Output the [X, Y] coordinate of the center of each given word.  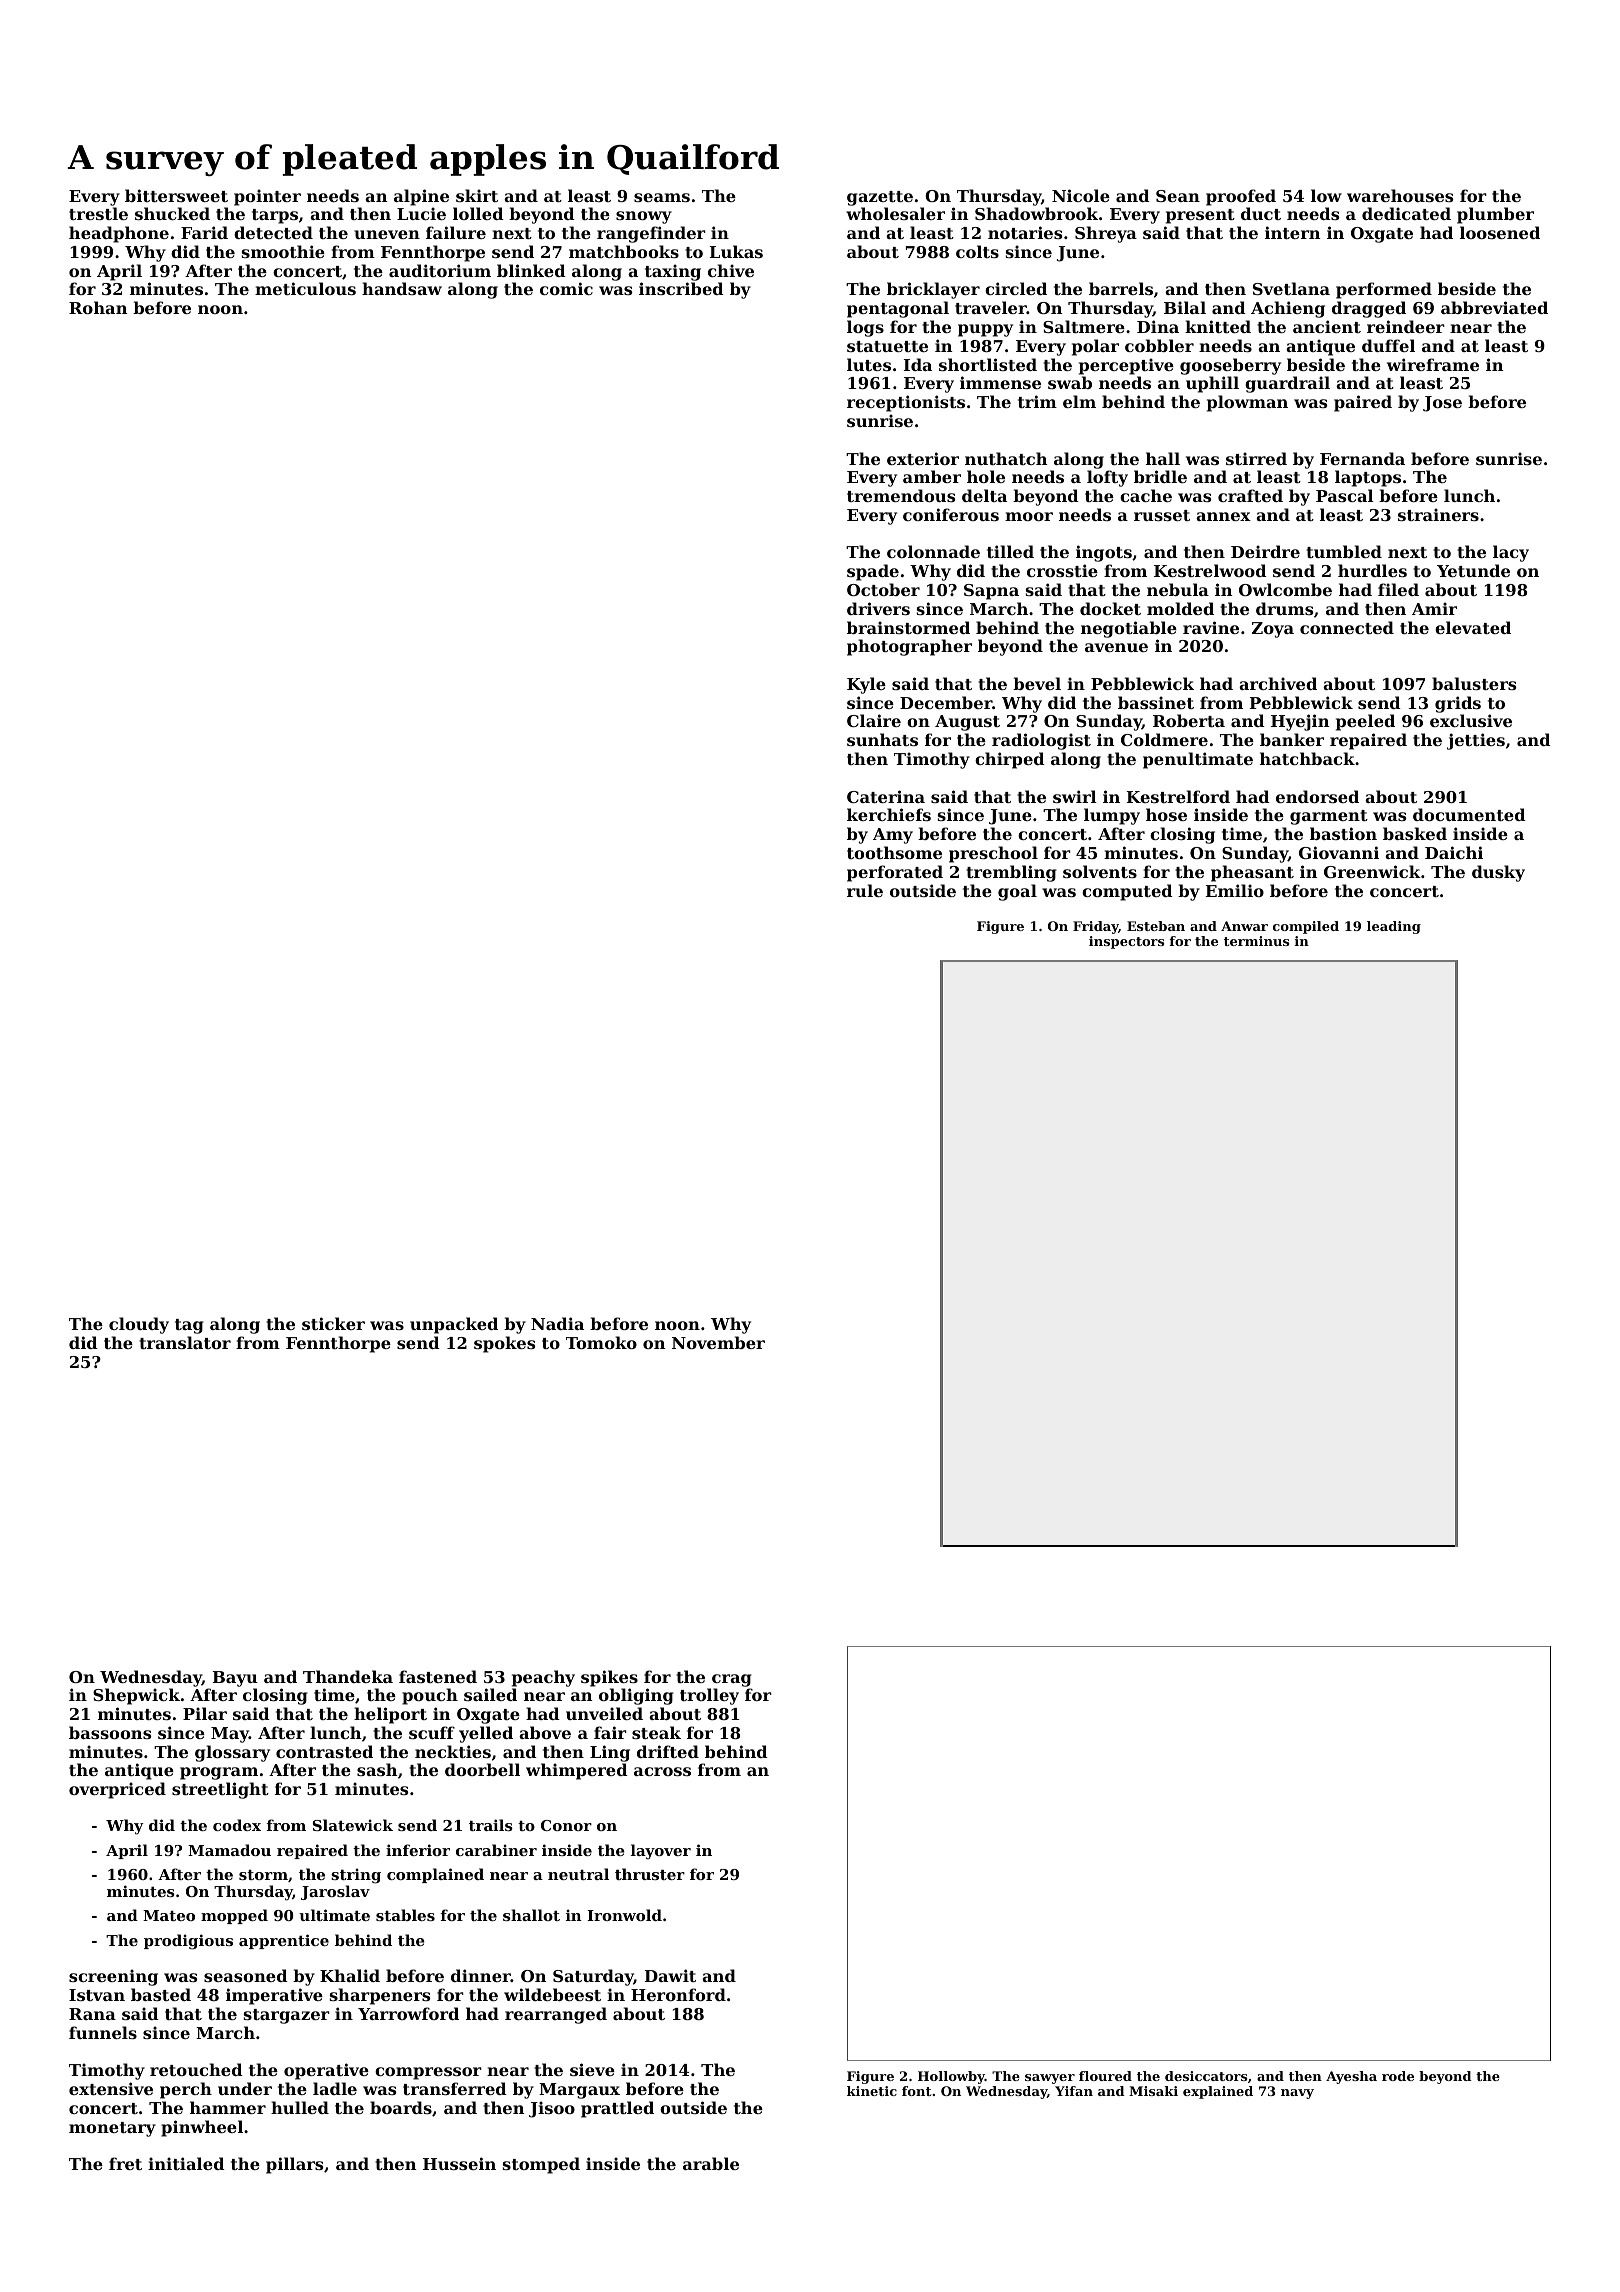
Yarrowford [408, 2013]
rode [1398, 2076]
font [917, 2091]
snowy [644, 217]
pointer [267, 197]
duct [1261, 213]
